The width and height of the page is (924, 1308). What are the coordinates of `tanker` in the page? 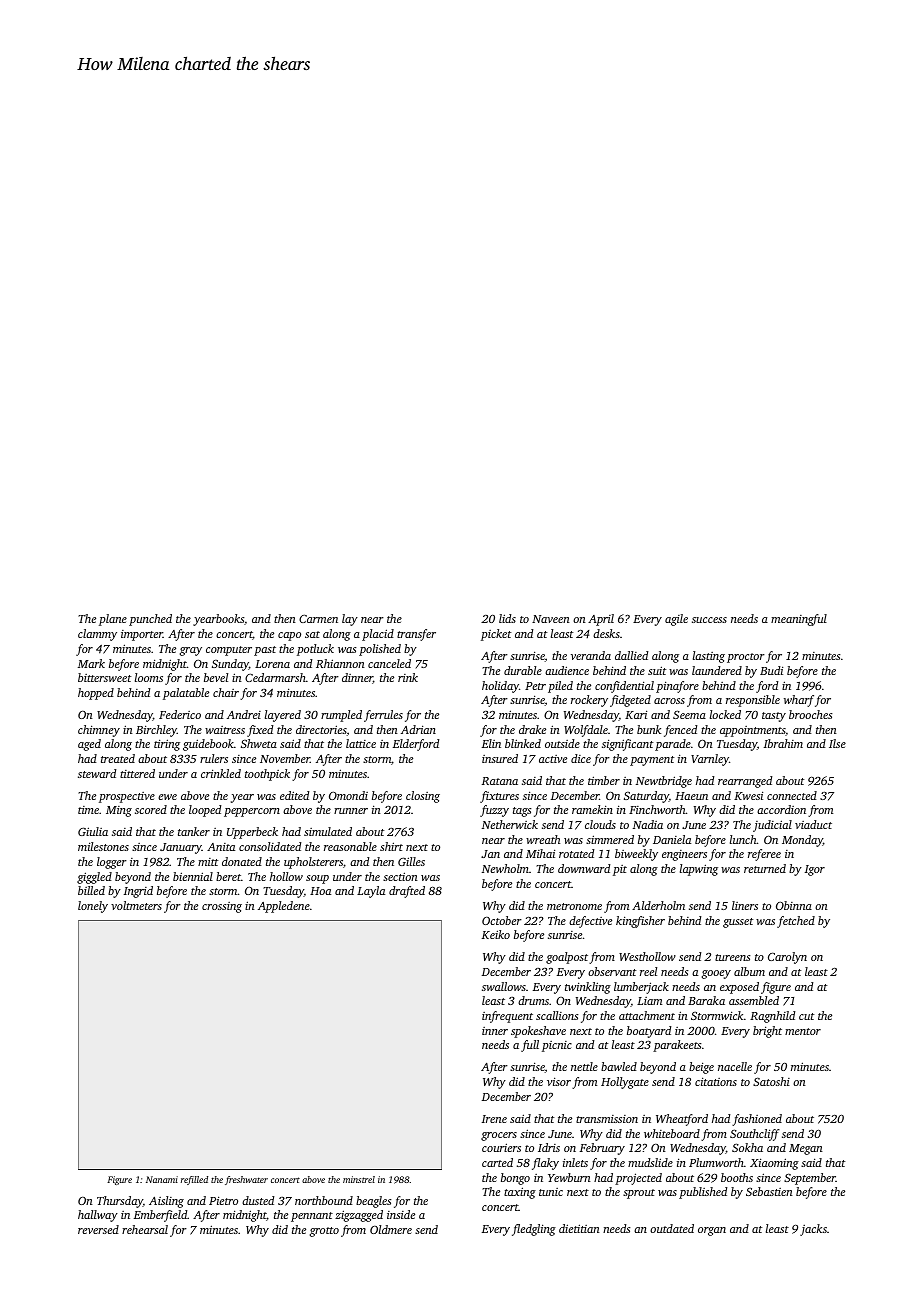 It's located at (194, 831).
